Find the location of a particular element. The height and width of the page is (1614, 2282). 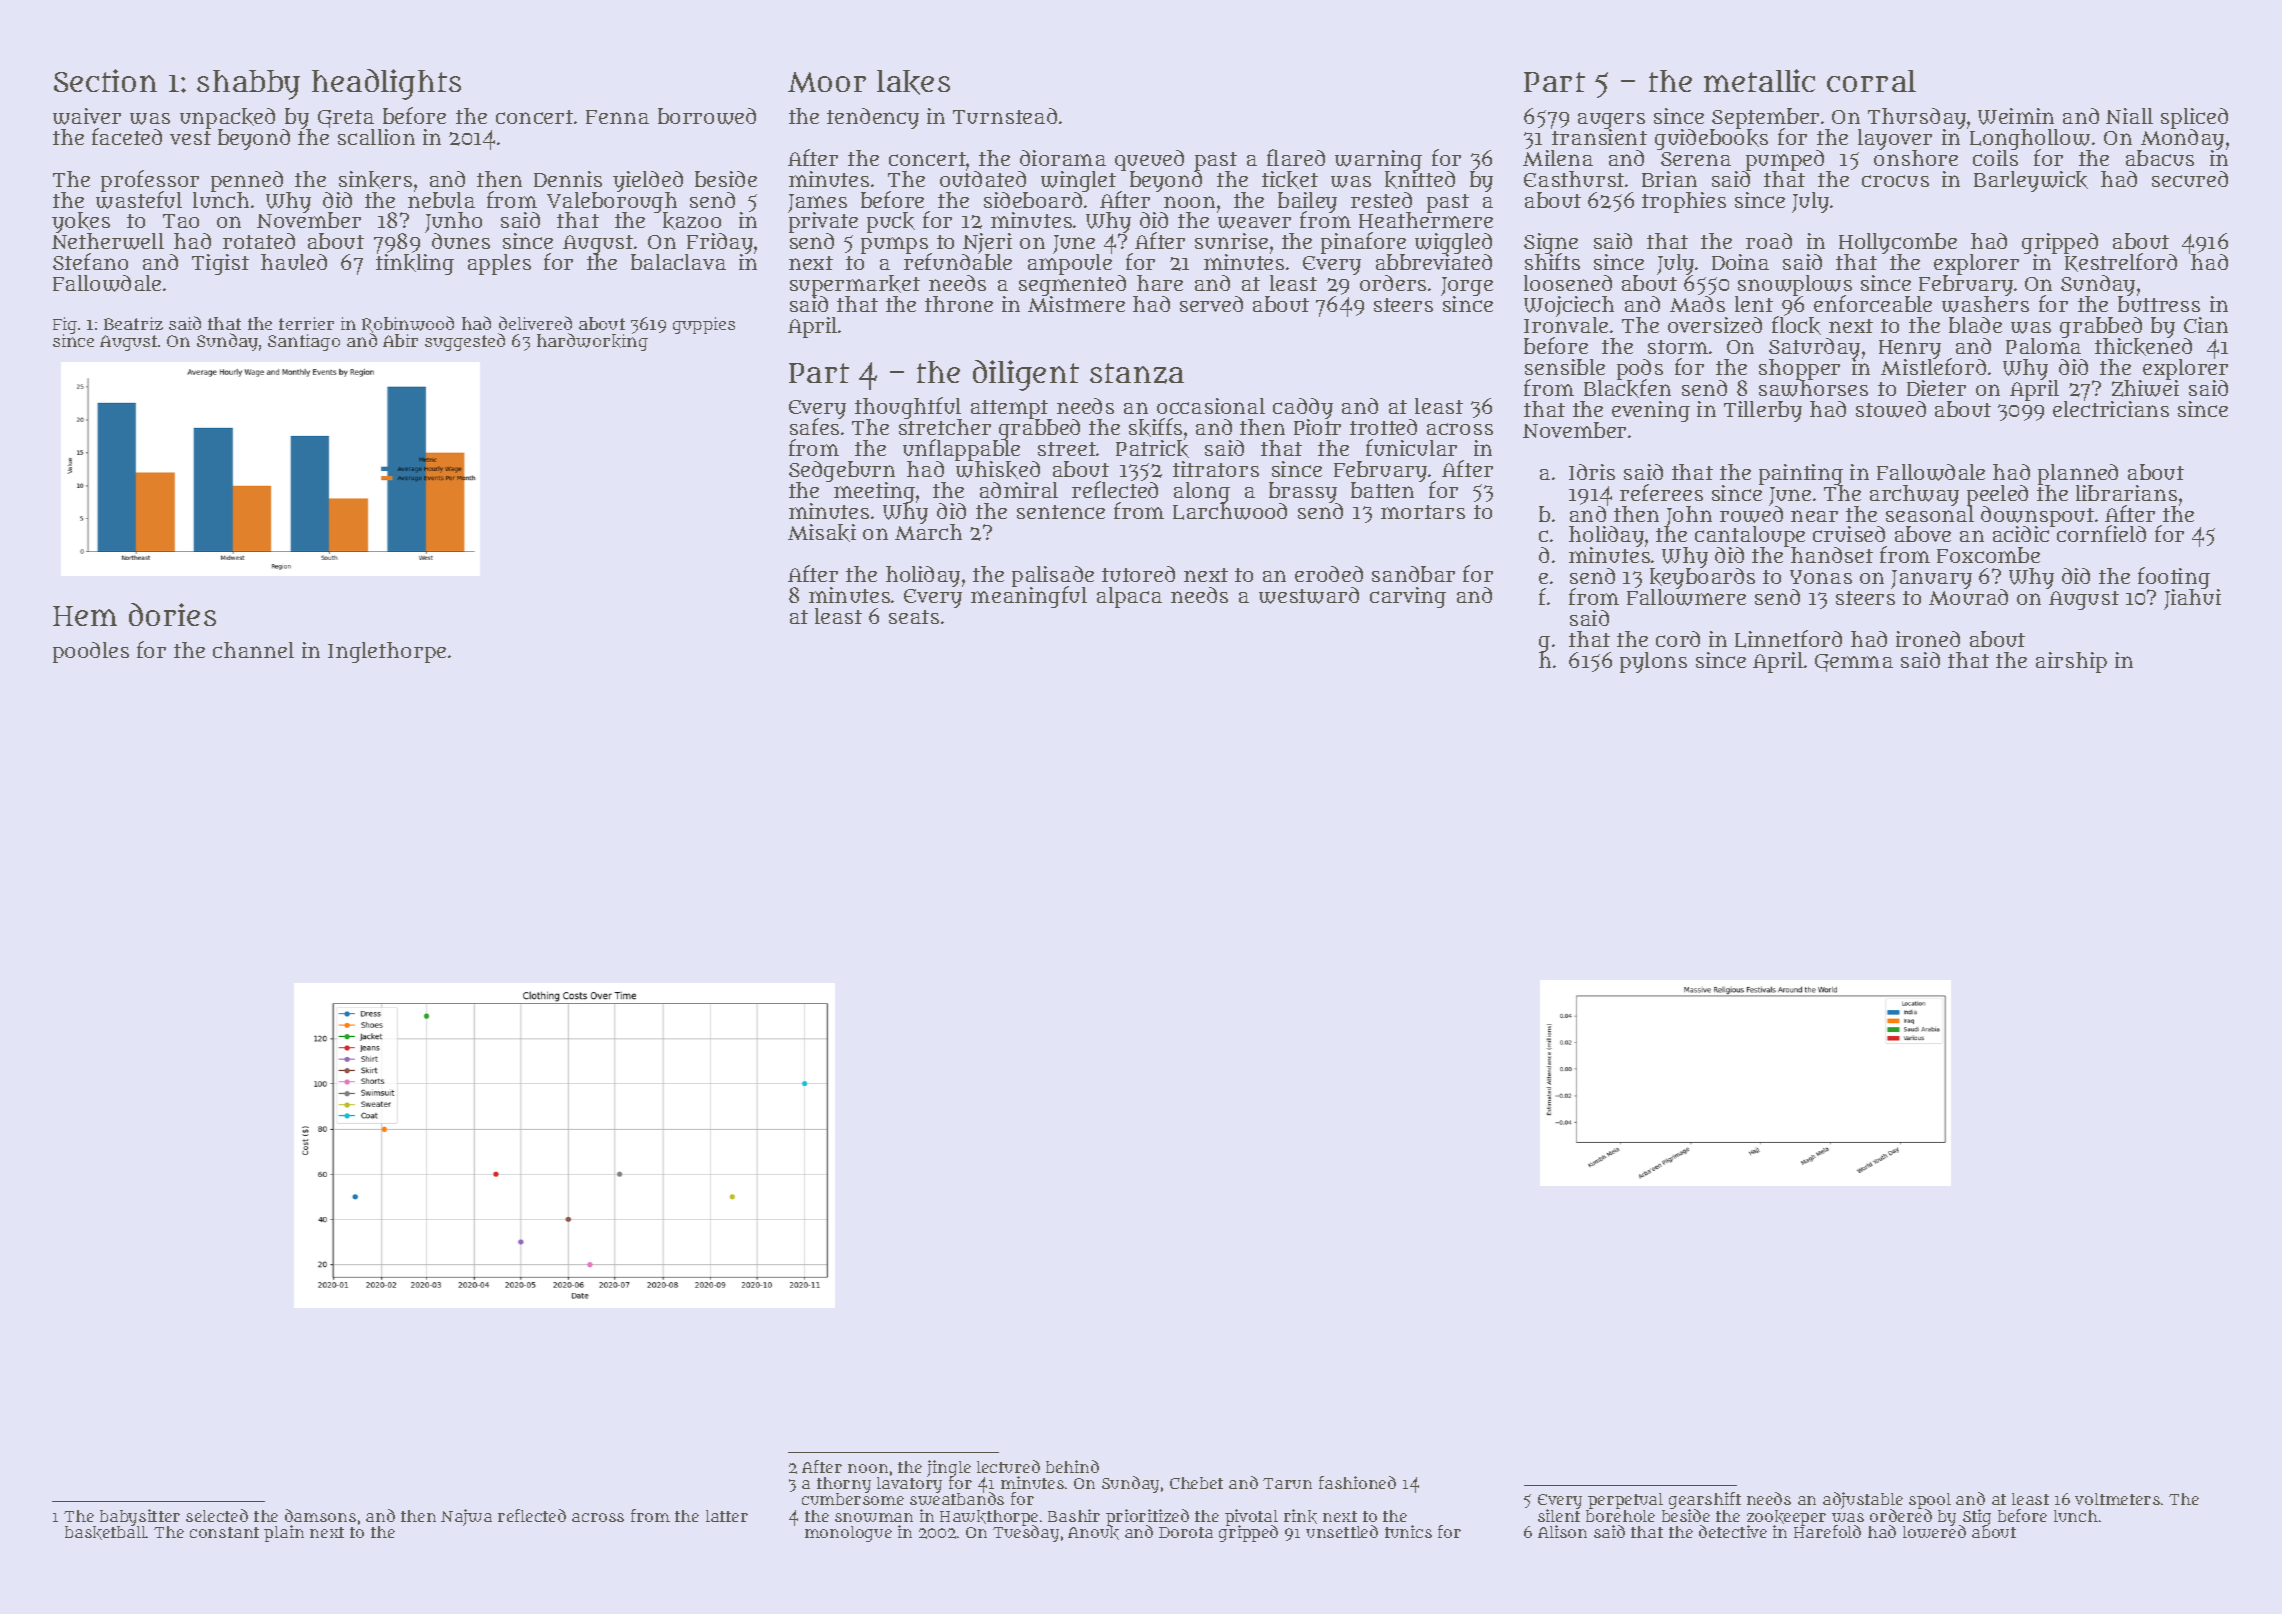

mortars is located at coordinates (1423, 512).
